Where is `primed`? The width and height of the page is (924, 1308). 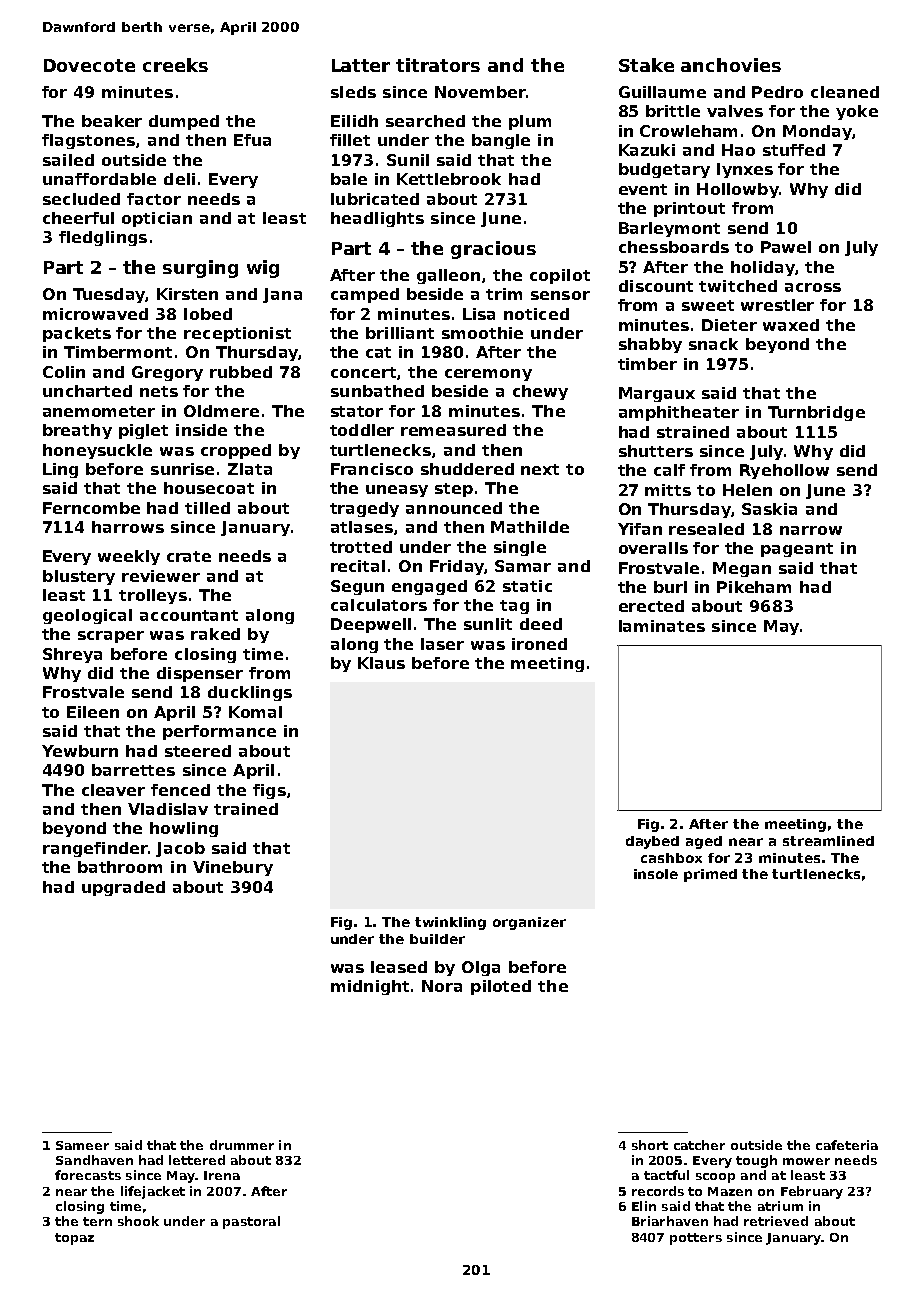
primed is located at coordinates (710, 875).
